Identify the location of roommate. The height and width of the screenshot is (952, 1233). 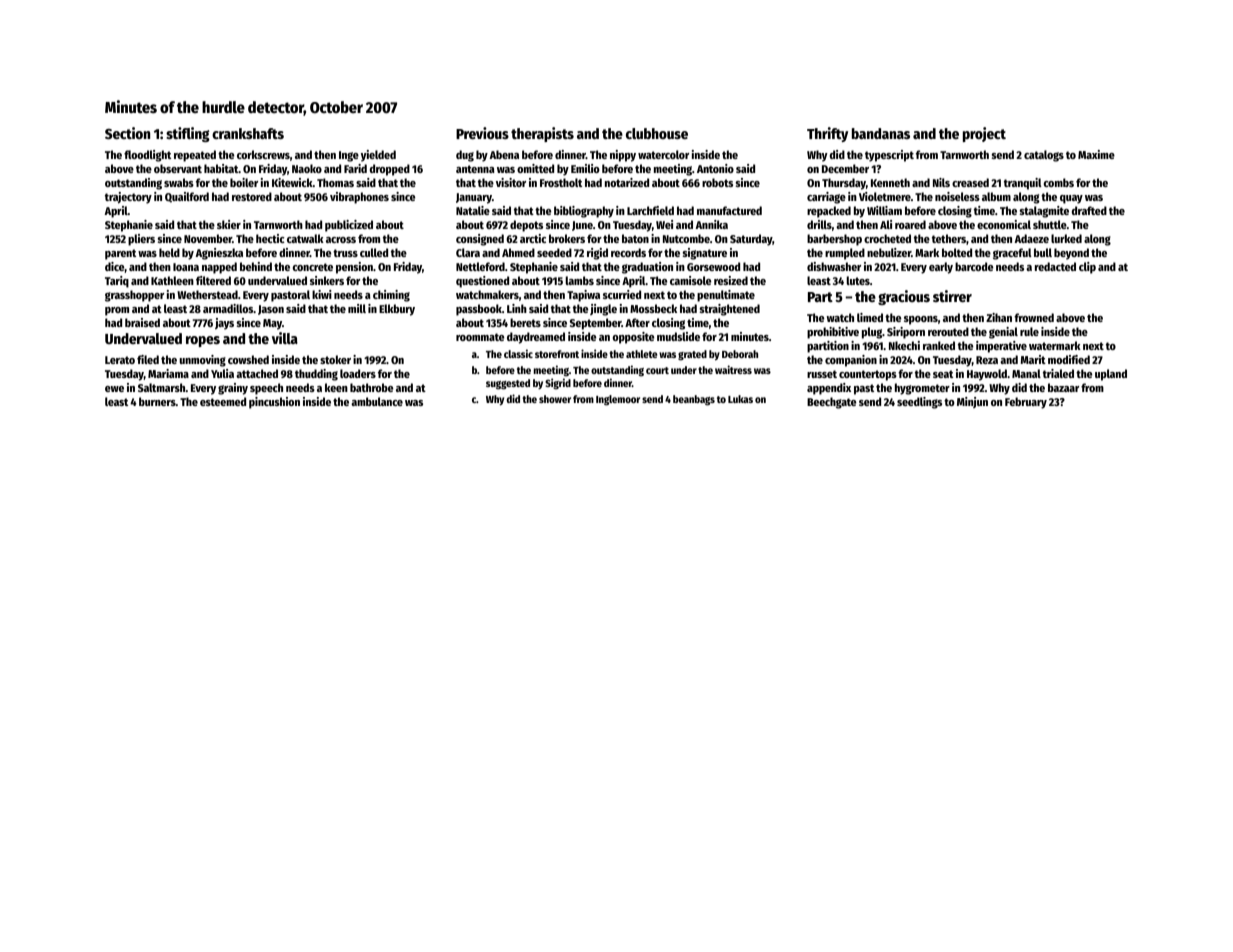
(480, 337).
